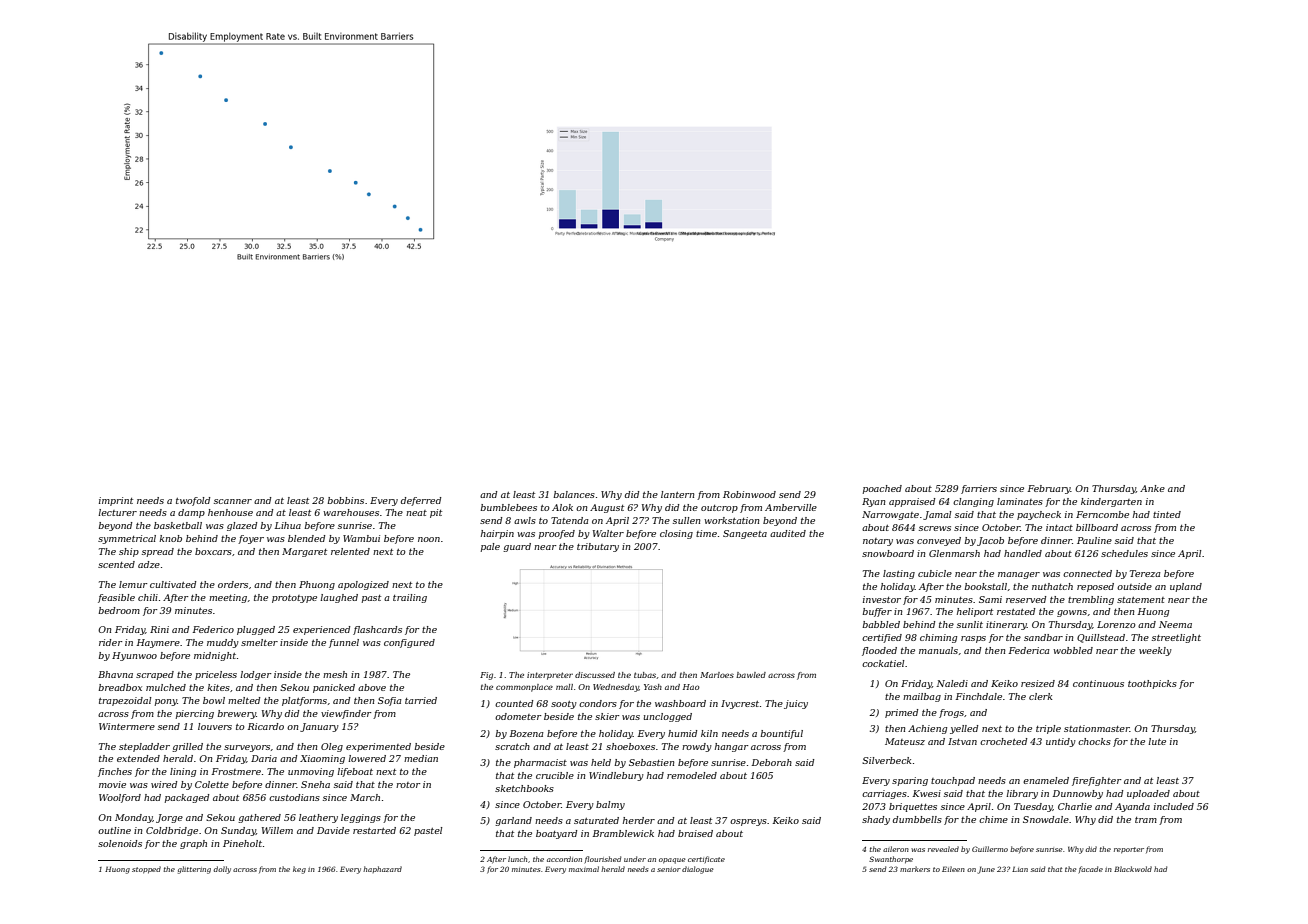  Describe the element at coordinates (1098, 683) in the image. I see `continuous` at that location.
